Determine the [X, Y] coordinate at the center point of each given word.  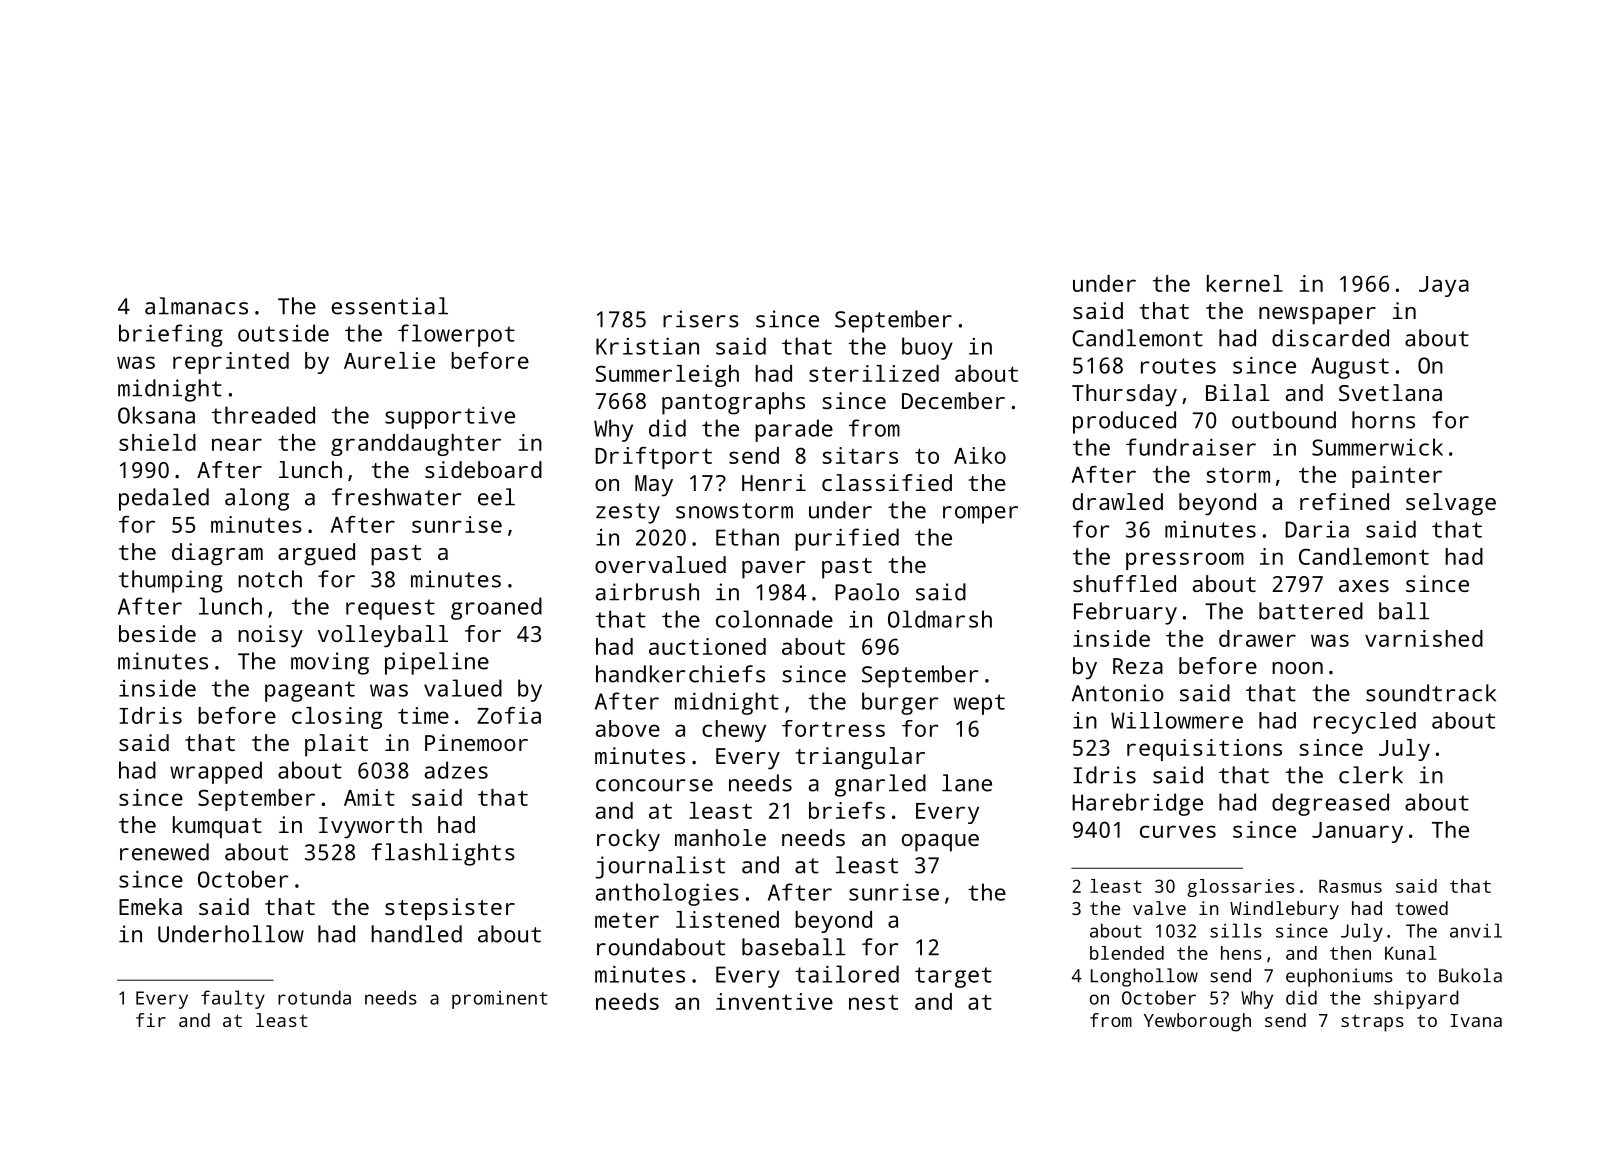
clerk [1371, 775]
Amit [369, 797]
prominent [500, 1000]
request [390, 609]
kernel [1245, 283]
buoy [927, 348]
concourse [654, 785]
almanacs [196, 306]
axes [1364, 586]
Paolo [867, 592]
